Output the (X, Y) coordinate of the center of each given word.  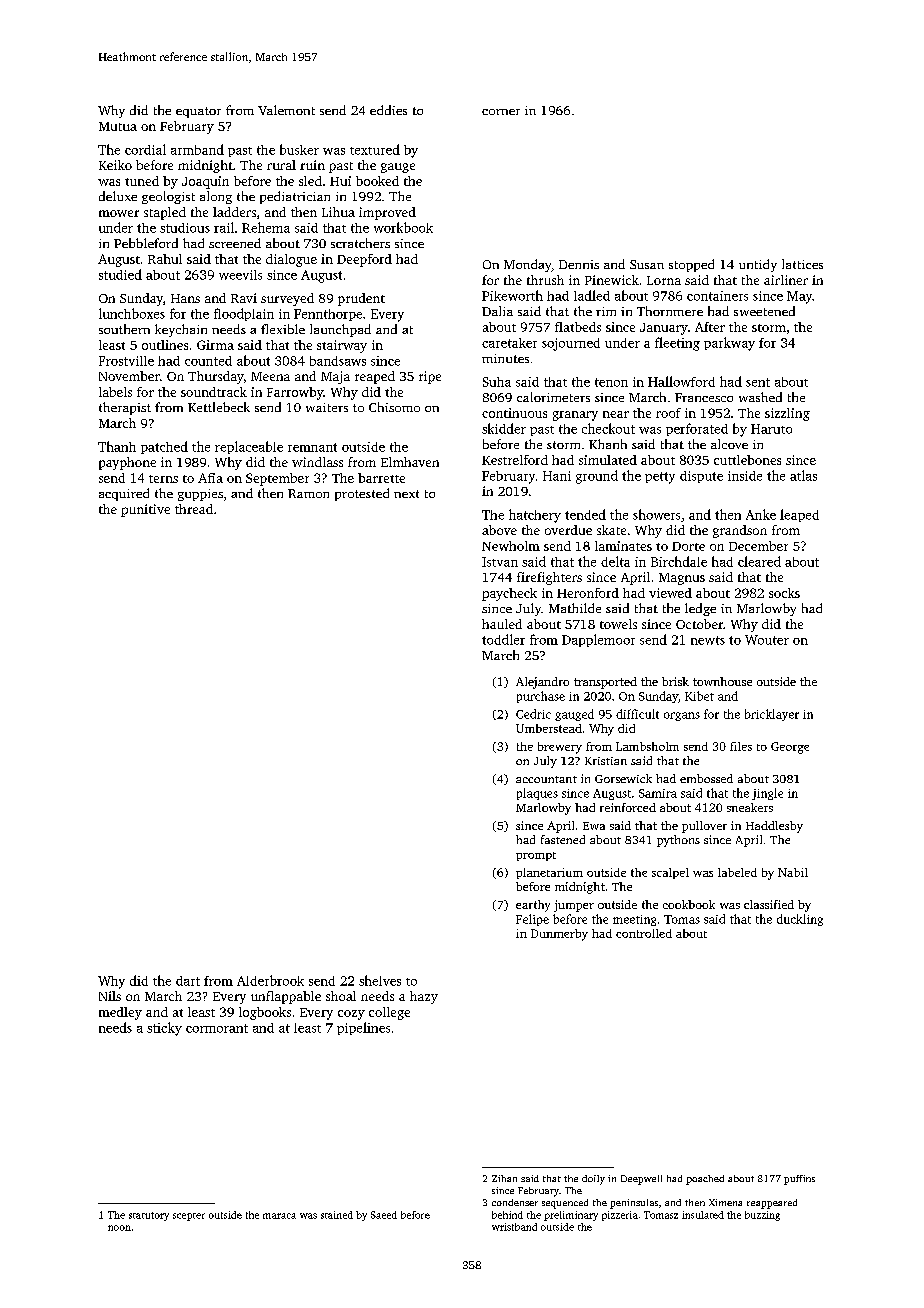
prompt (536, 856)
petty (660, 478)
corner (501, 112)
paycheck (509, 594)
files (741, 746)
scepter (189, 1217)
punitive (145, 510)
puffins (799, 1180)
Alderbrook (270, 980)
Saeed (384, 1215)
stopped (691, 265)
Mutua (118, 126)
